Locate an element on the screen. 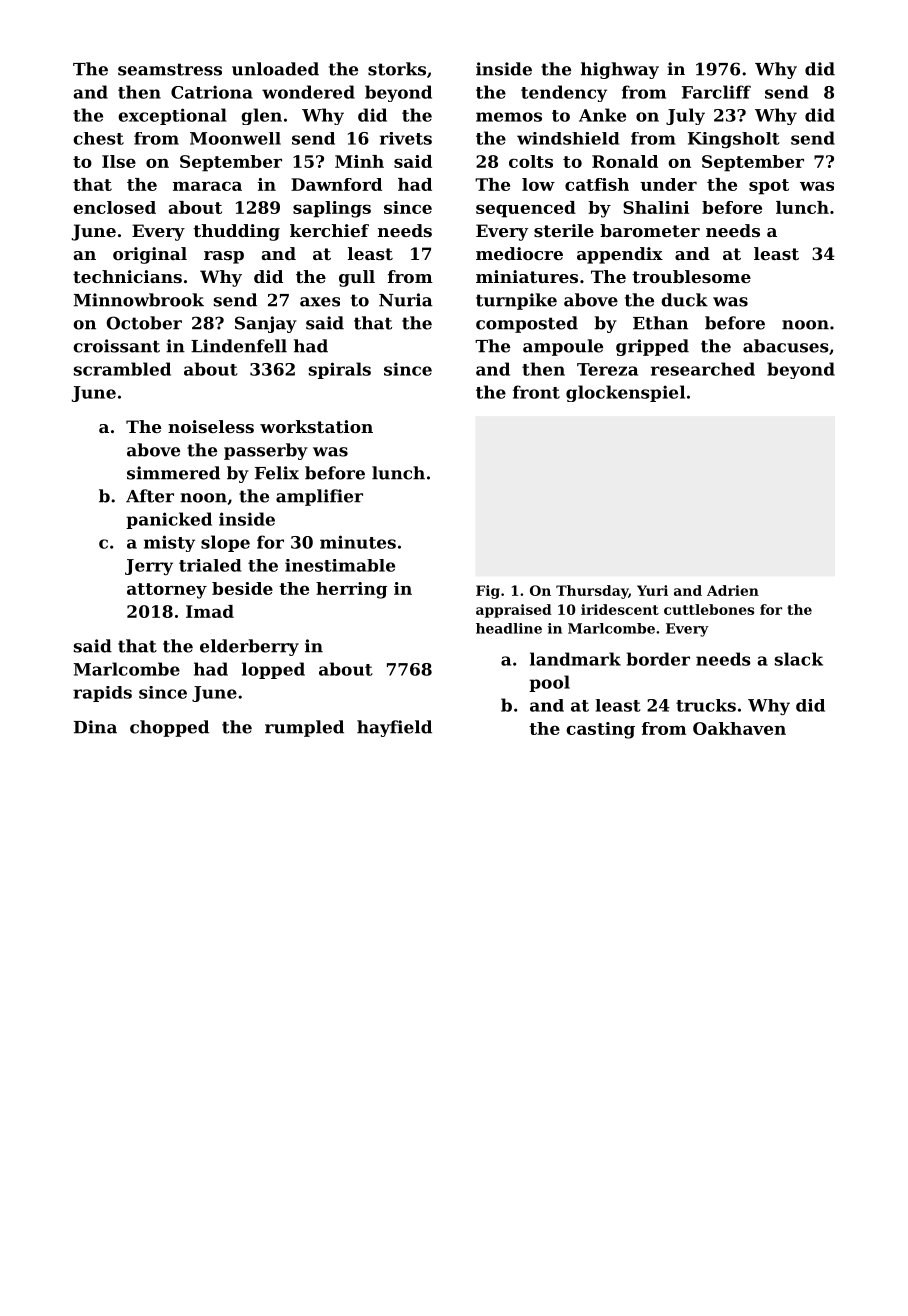 This screenshot has width=908, height=1316. passerby is located at coordinates (266, 451).
